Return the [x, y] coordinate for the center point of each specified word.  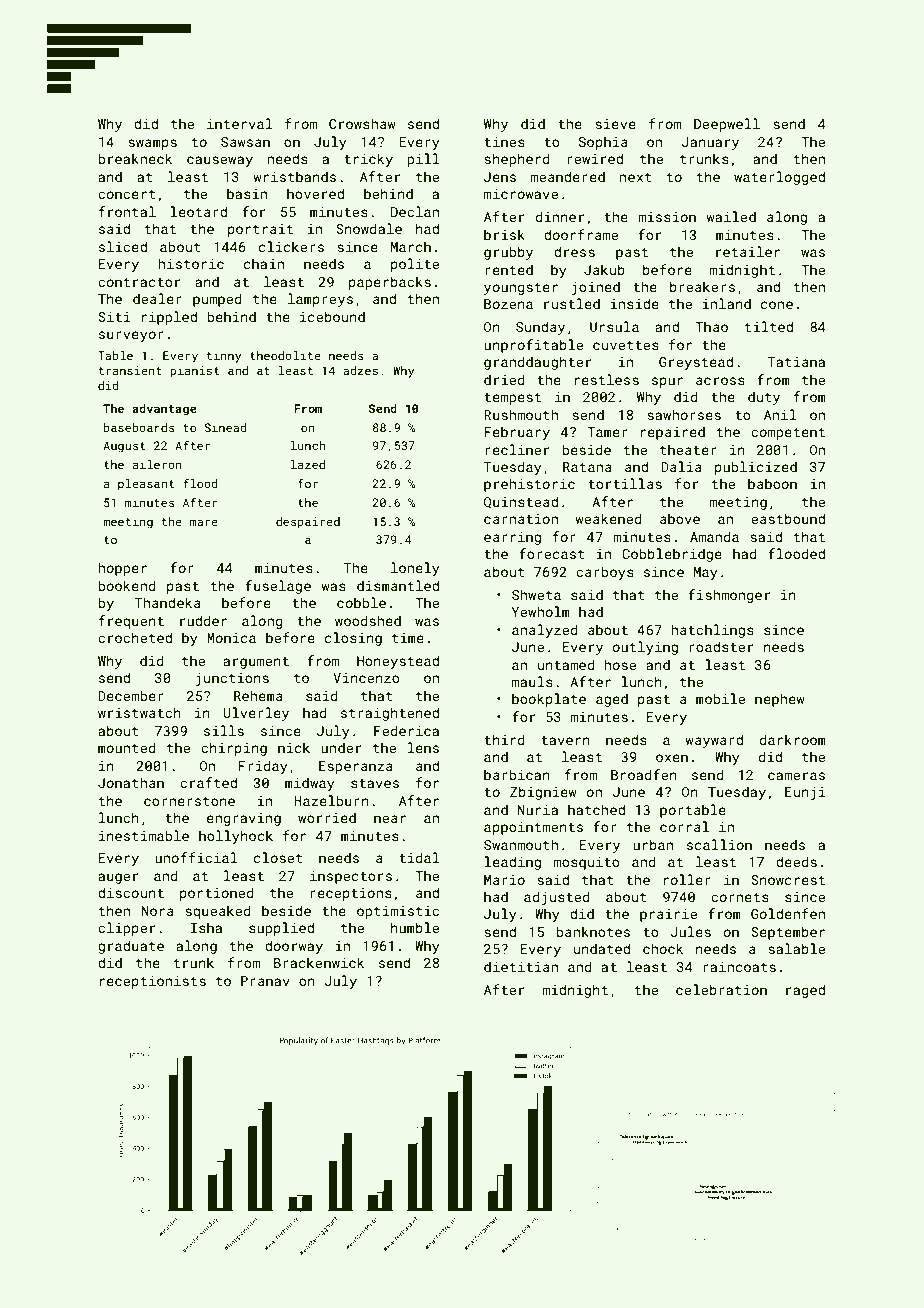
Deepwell [727, 125]
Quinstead [521, 502]
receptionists [153, 982]
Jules [690, 931]
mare [204, 522]
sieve [615, 124]
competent [788, 434]
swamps [152, 144]
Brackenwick [319, 962]
